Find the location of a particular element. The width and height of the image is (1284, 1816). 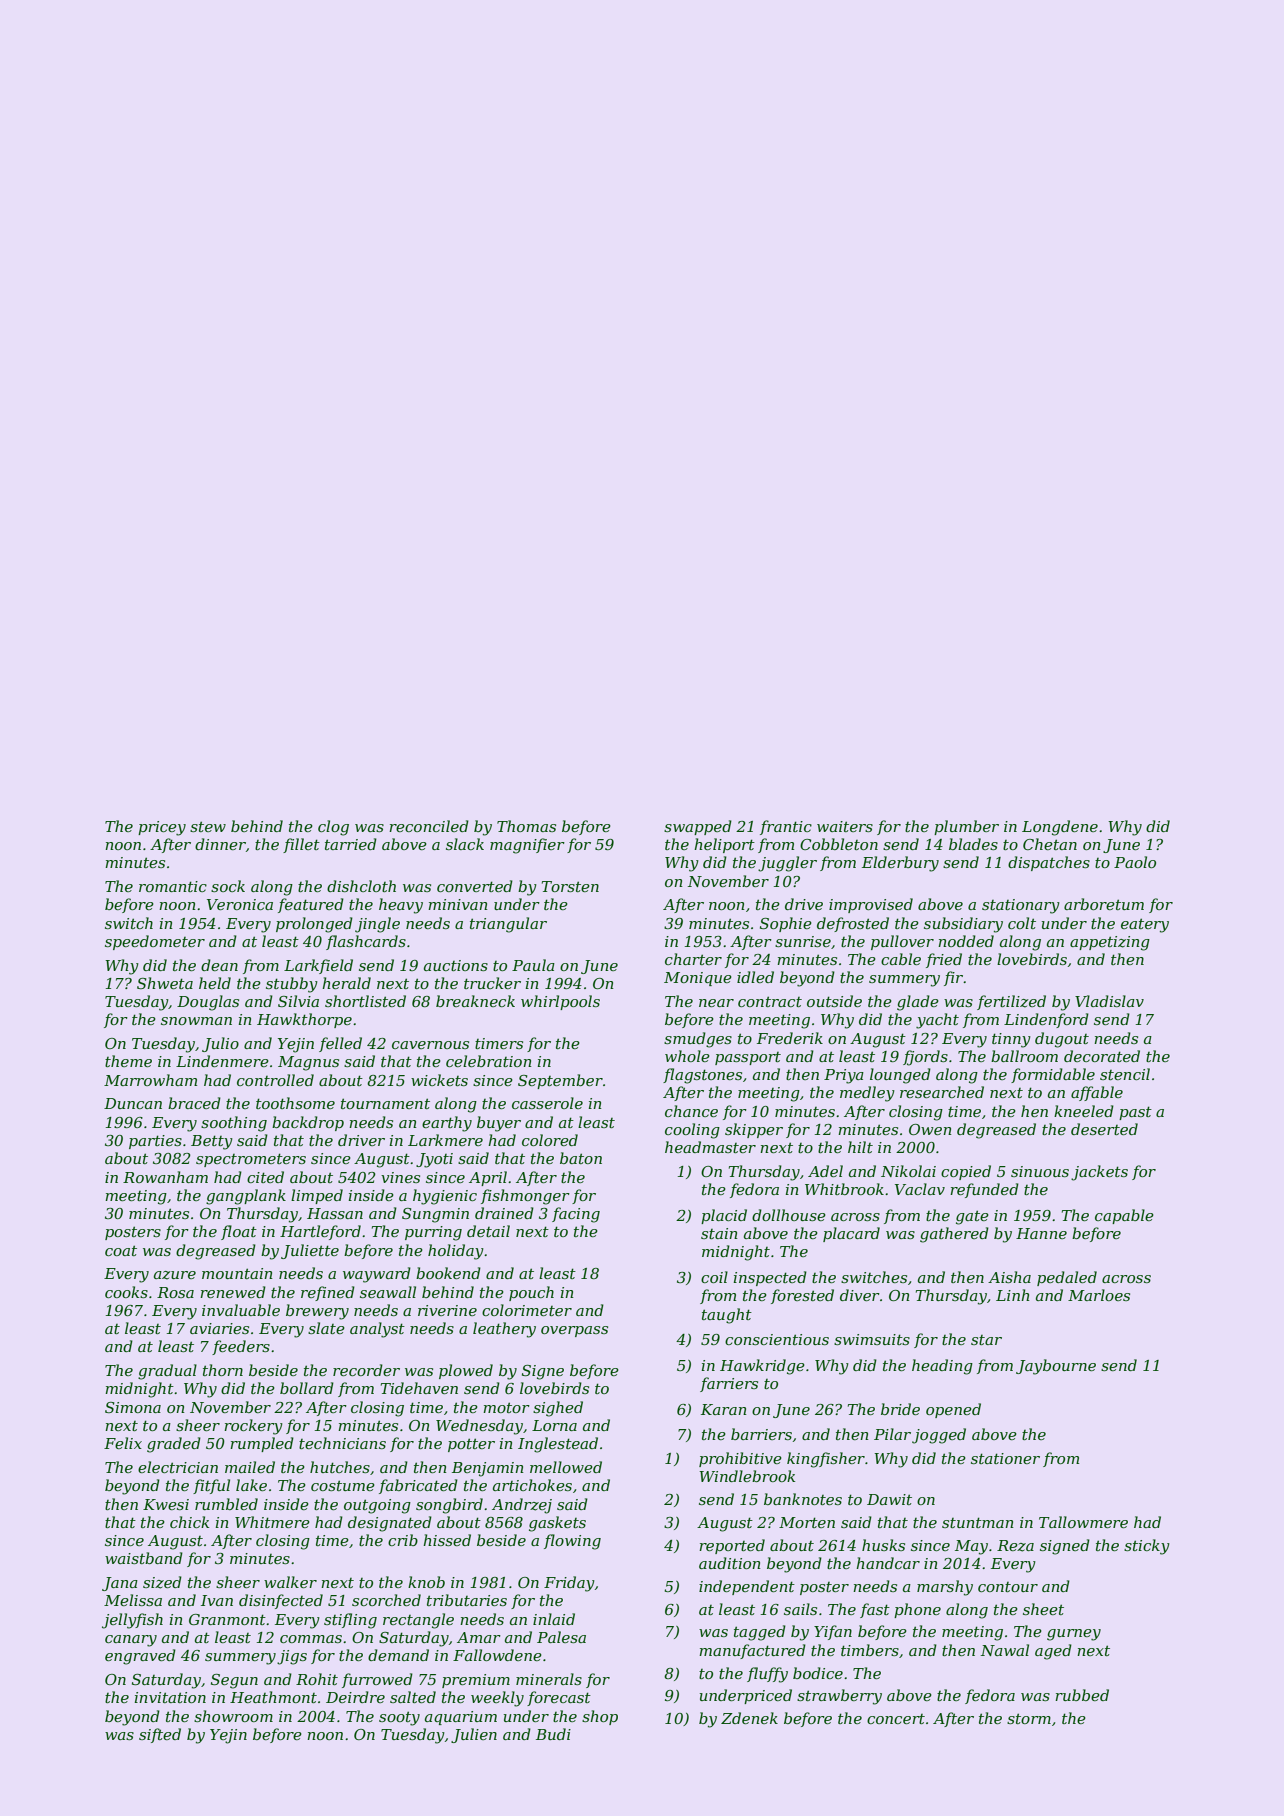

gradual is located at coordinates (167, 1372).
